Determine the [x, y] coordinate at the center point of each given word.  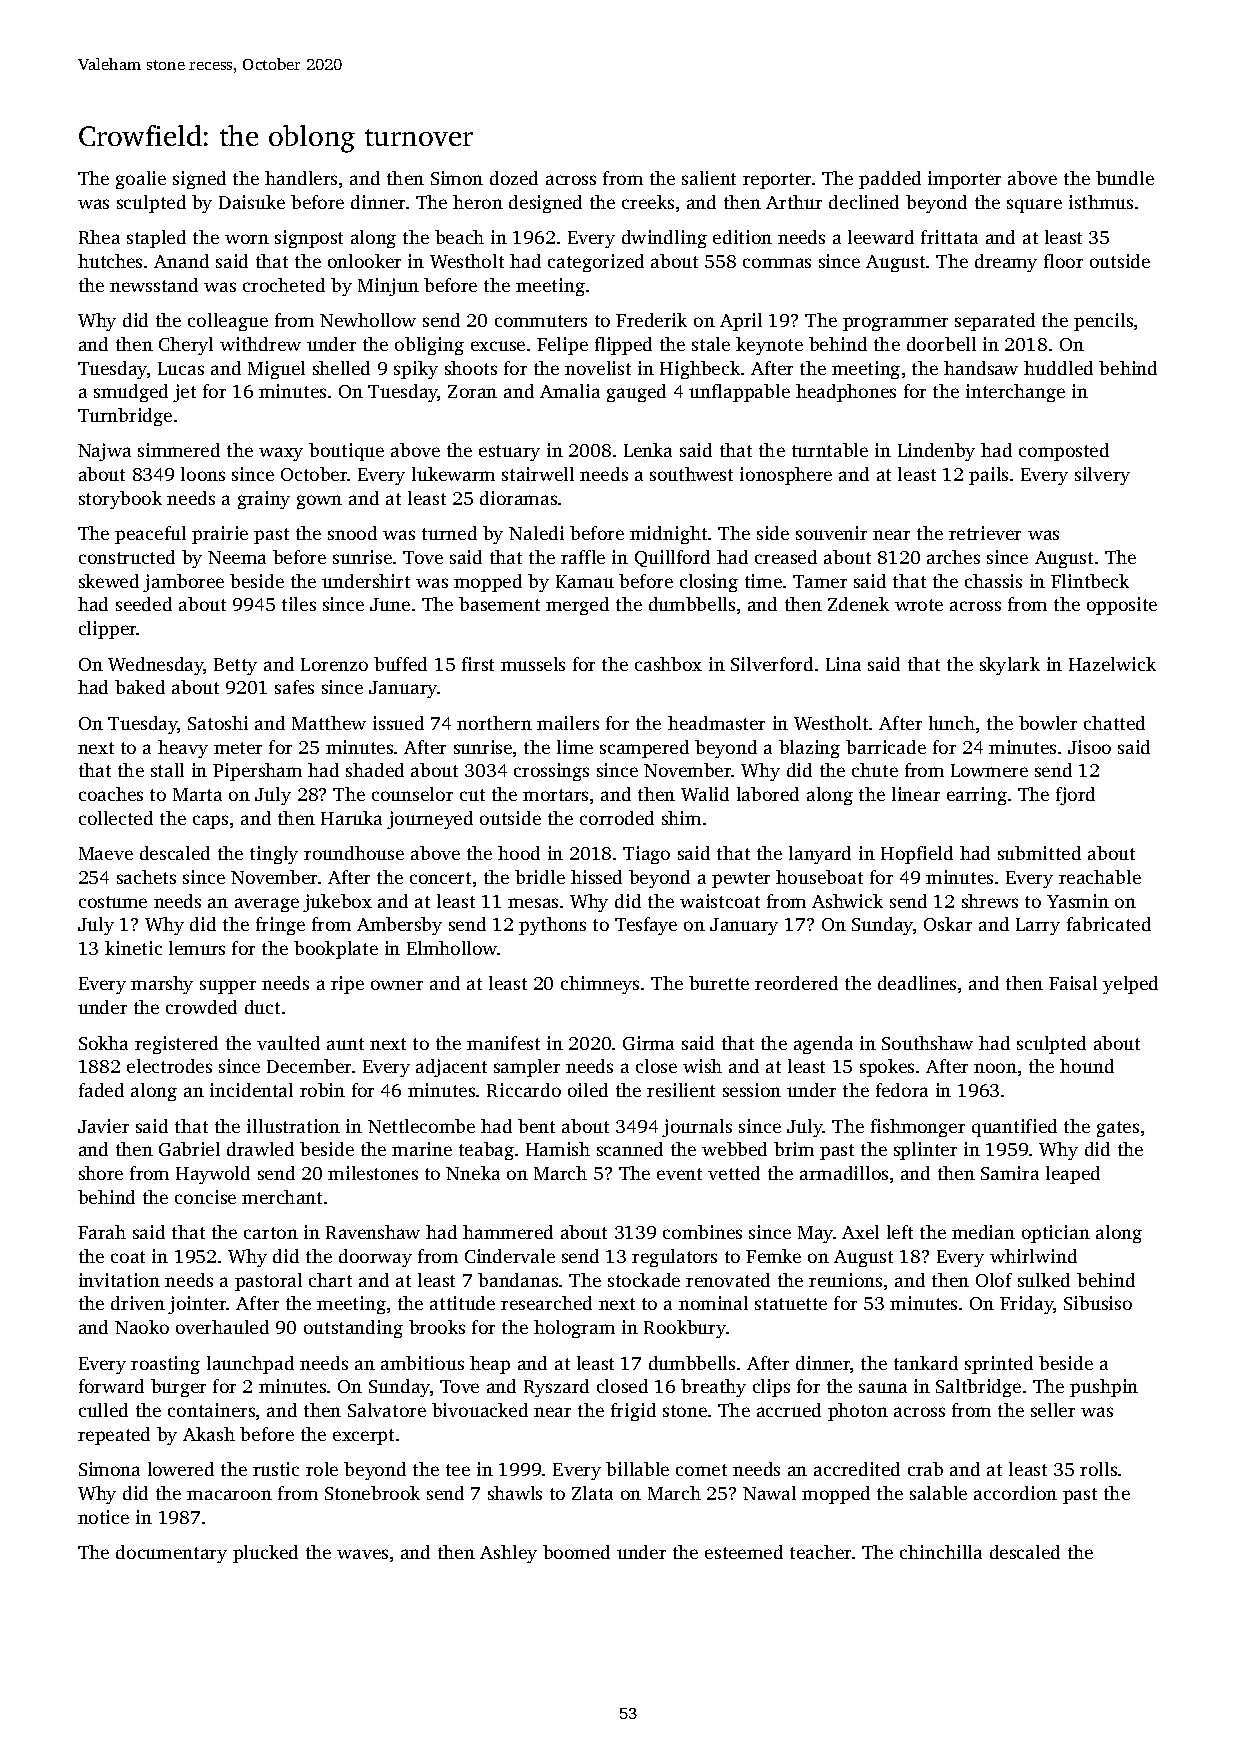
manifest [503, 1043]
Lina [843, 664]
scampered [644, 749]
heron [478, 202]
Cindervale [510, 1256]
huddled [1058, 368]
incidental [251, 1090]
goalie [141, 180]
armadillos [844, 1173]
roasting [165, 1365]
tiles [299, 604]
